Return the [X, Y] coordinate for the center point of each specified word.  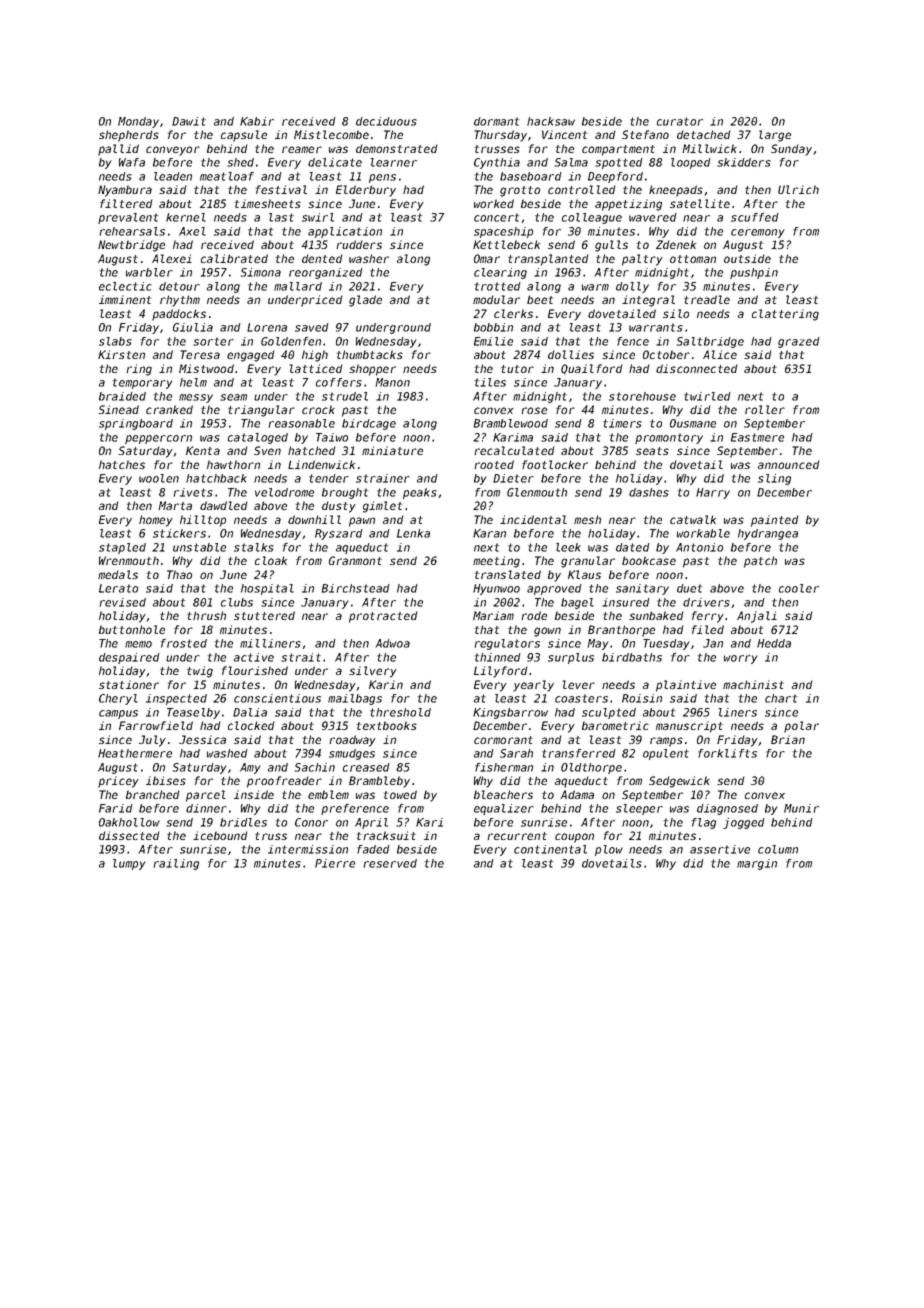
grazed [799, 342]
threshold [400, 712]
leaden [173, 176]
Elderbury [366, 191]
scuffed [755, 217]
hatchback [216, 478]
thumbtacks [370, 354]
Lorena [267, 327]
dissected [129, 835]
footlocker [555, 464]
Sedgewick [679, 782]
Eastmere [757, 437]
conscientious [277, 698]
